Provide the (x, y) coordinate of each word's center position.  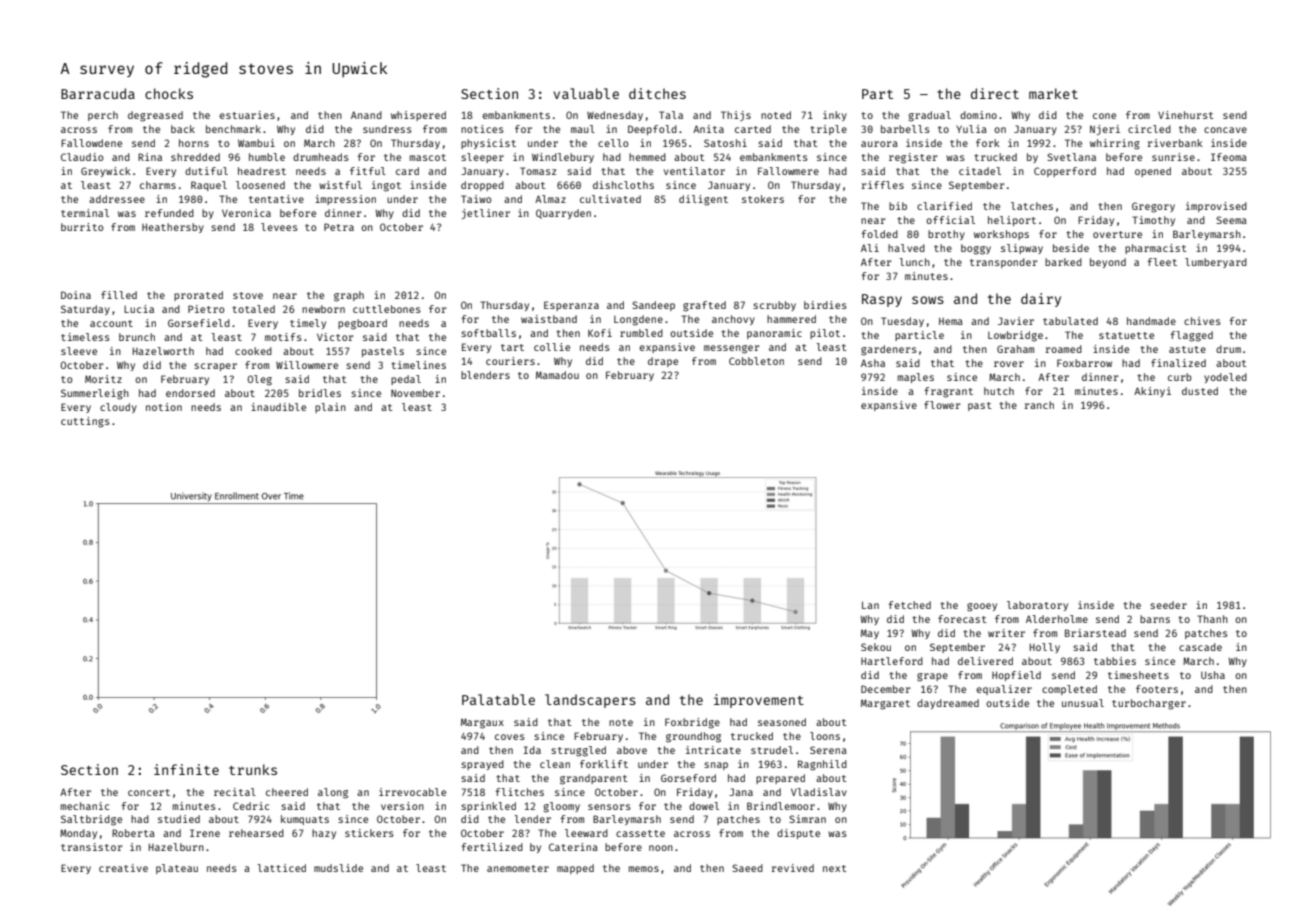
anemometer (518, 868)
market (1053, 93)
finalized (1178, 363)
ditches (657, 93)
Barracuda (98, 93)
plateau (177, 869)
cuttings (85, 422)
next (835, 868)
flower (942, 405)
